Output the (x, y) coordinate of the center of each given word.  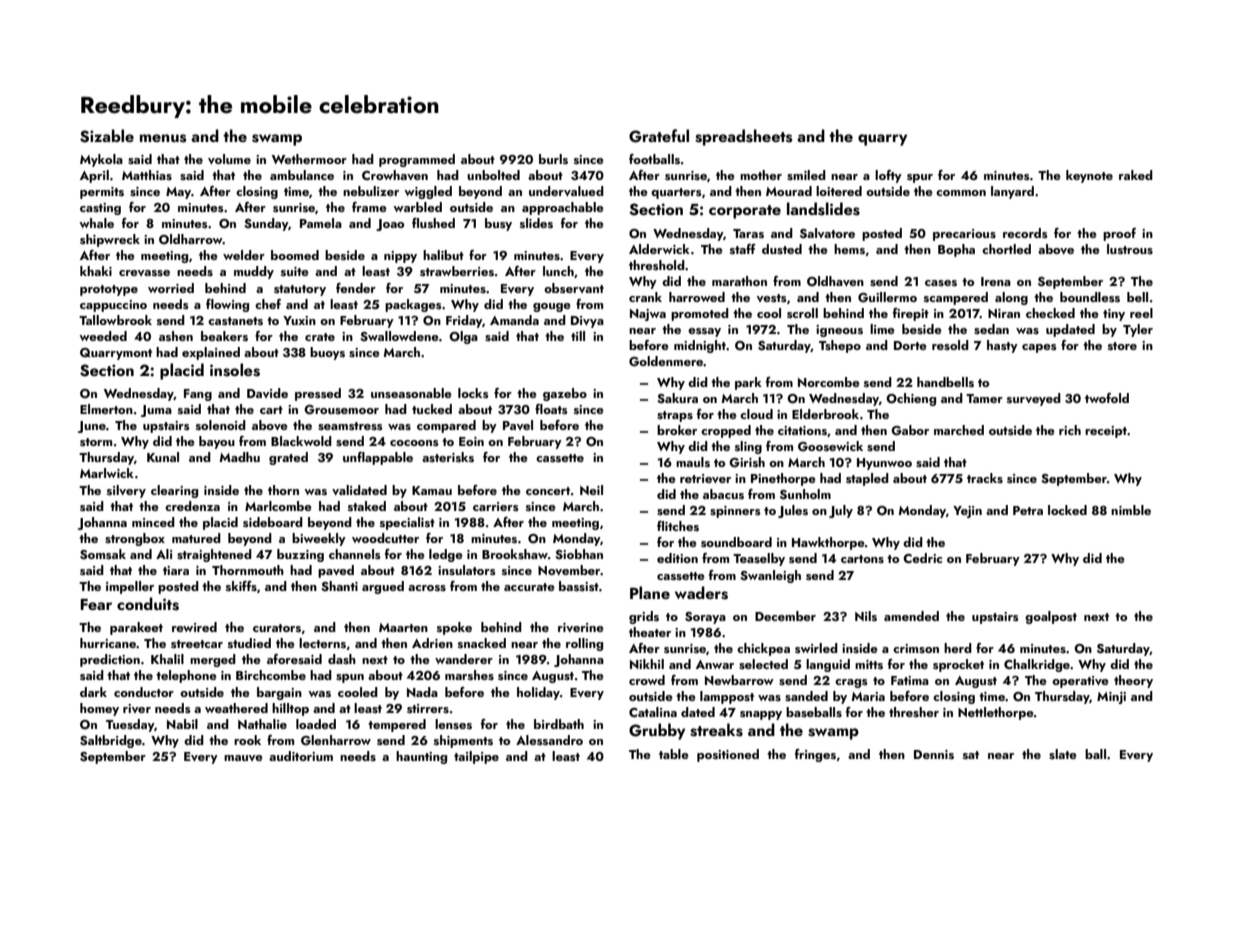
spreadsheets (743, 137)
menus (163, 138)
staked (367, 506)
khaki (96, 271)
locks (473, 393)
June (92, 427)
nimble (1131, 510)
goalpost (1051, 617)
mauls (693, 462)
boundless (1090, 297)
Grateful (659, 136)
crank (645, 297)
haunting (421, 757)
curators (277, 628)
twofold (1107, 398)
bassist (579, 586)
